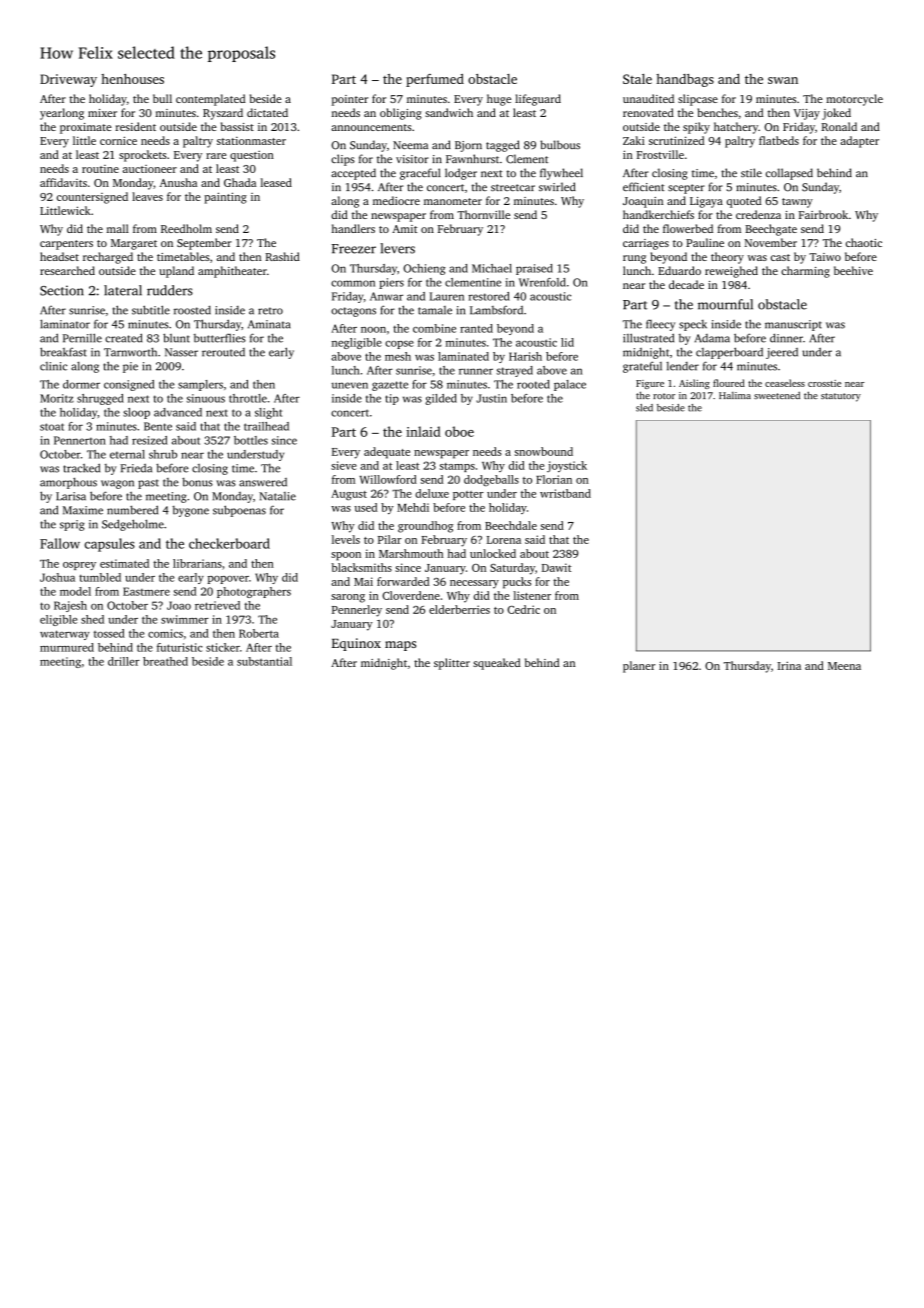  What do you see at coordinates (789, 665) in the screenshot?
I see `Irina` at bounding box center [789, 665].
